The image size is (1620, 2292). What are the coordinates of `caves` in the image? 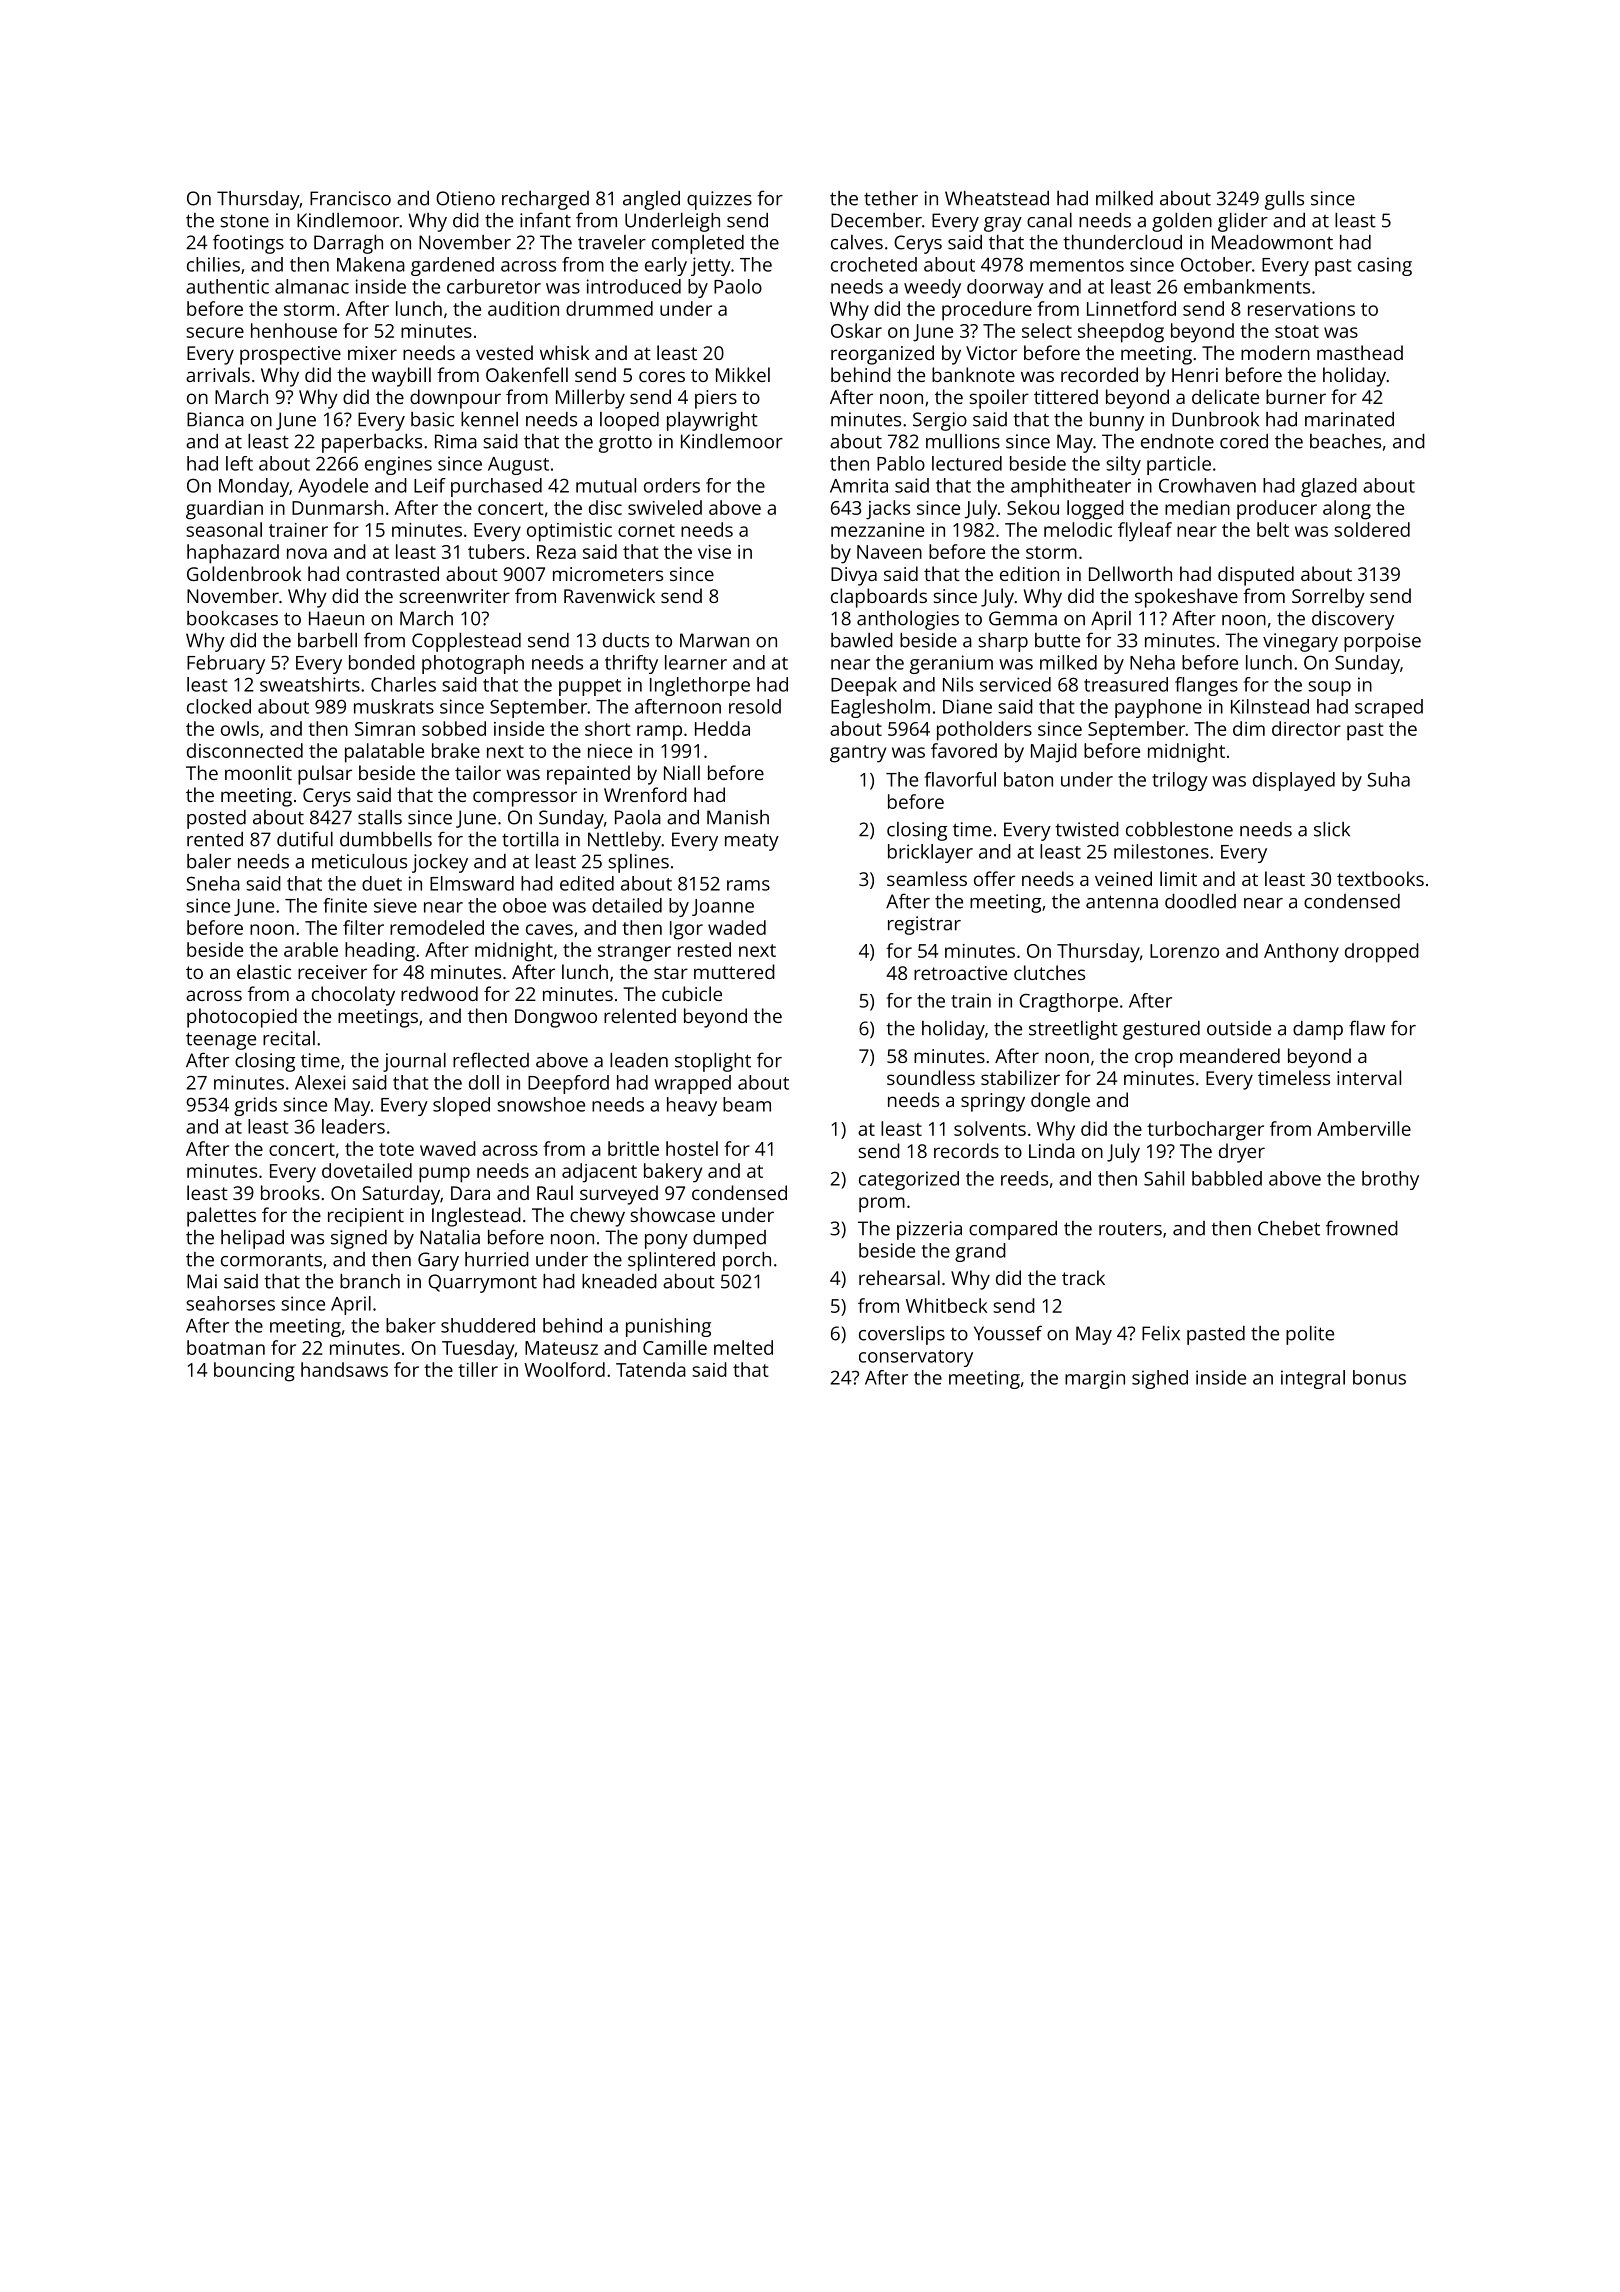 It's located at (549, 929).
